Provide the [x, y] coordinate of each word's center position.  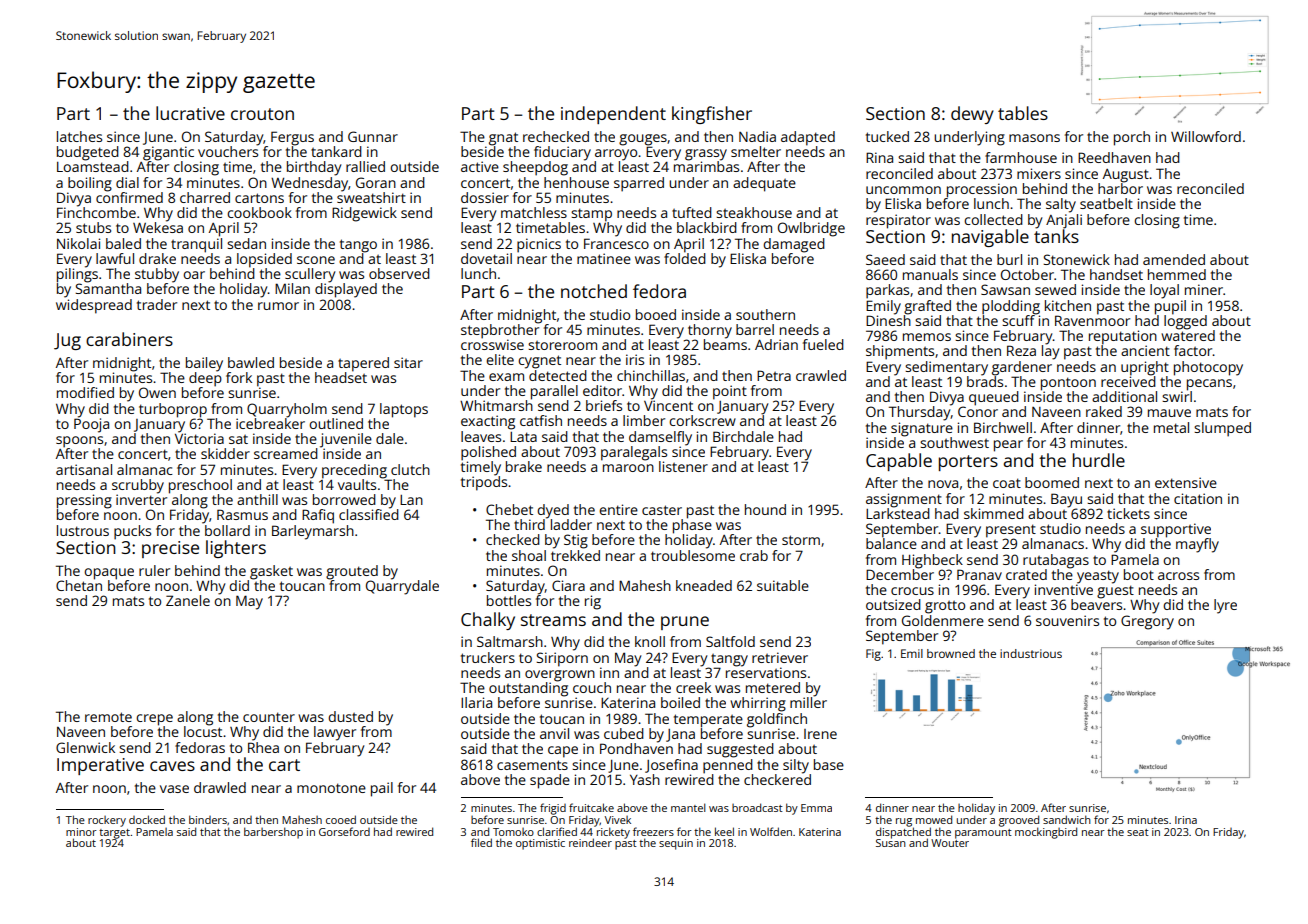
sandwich [1067, 819]
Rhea [263, 747]
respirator [898, 221]
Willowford [1206, 136]
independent [613, 115]
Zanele [188, 600]
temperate [708, 721]
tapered [363, 364]
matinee [604, 258]
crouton [262, 114]
